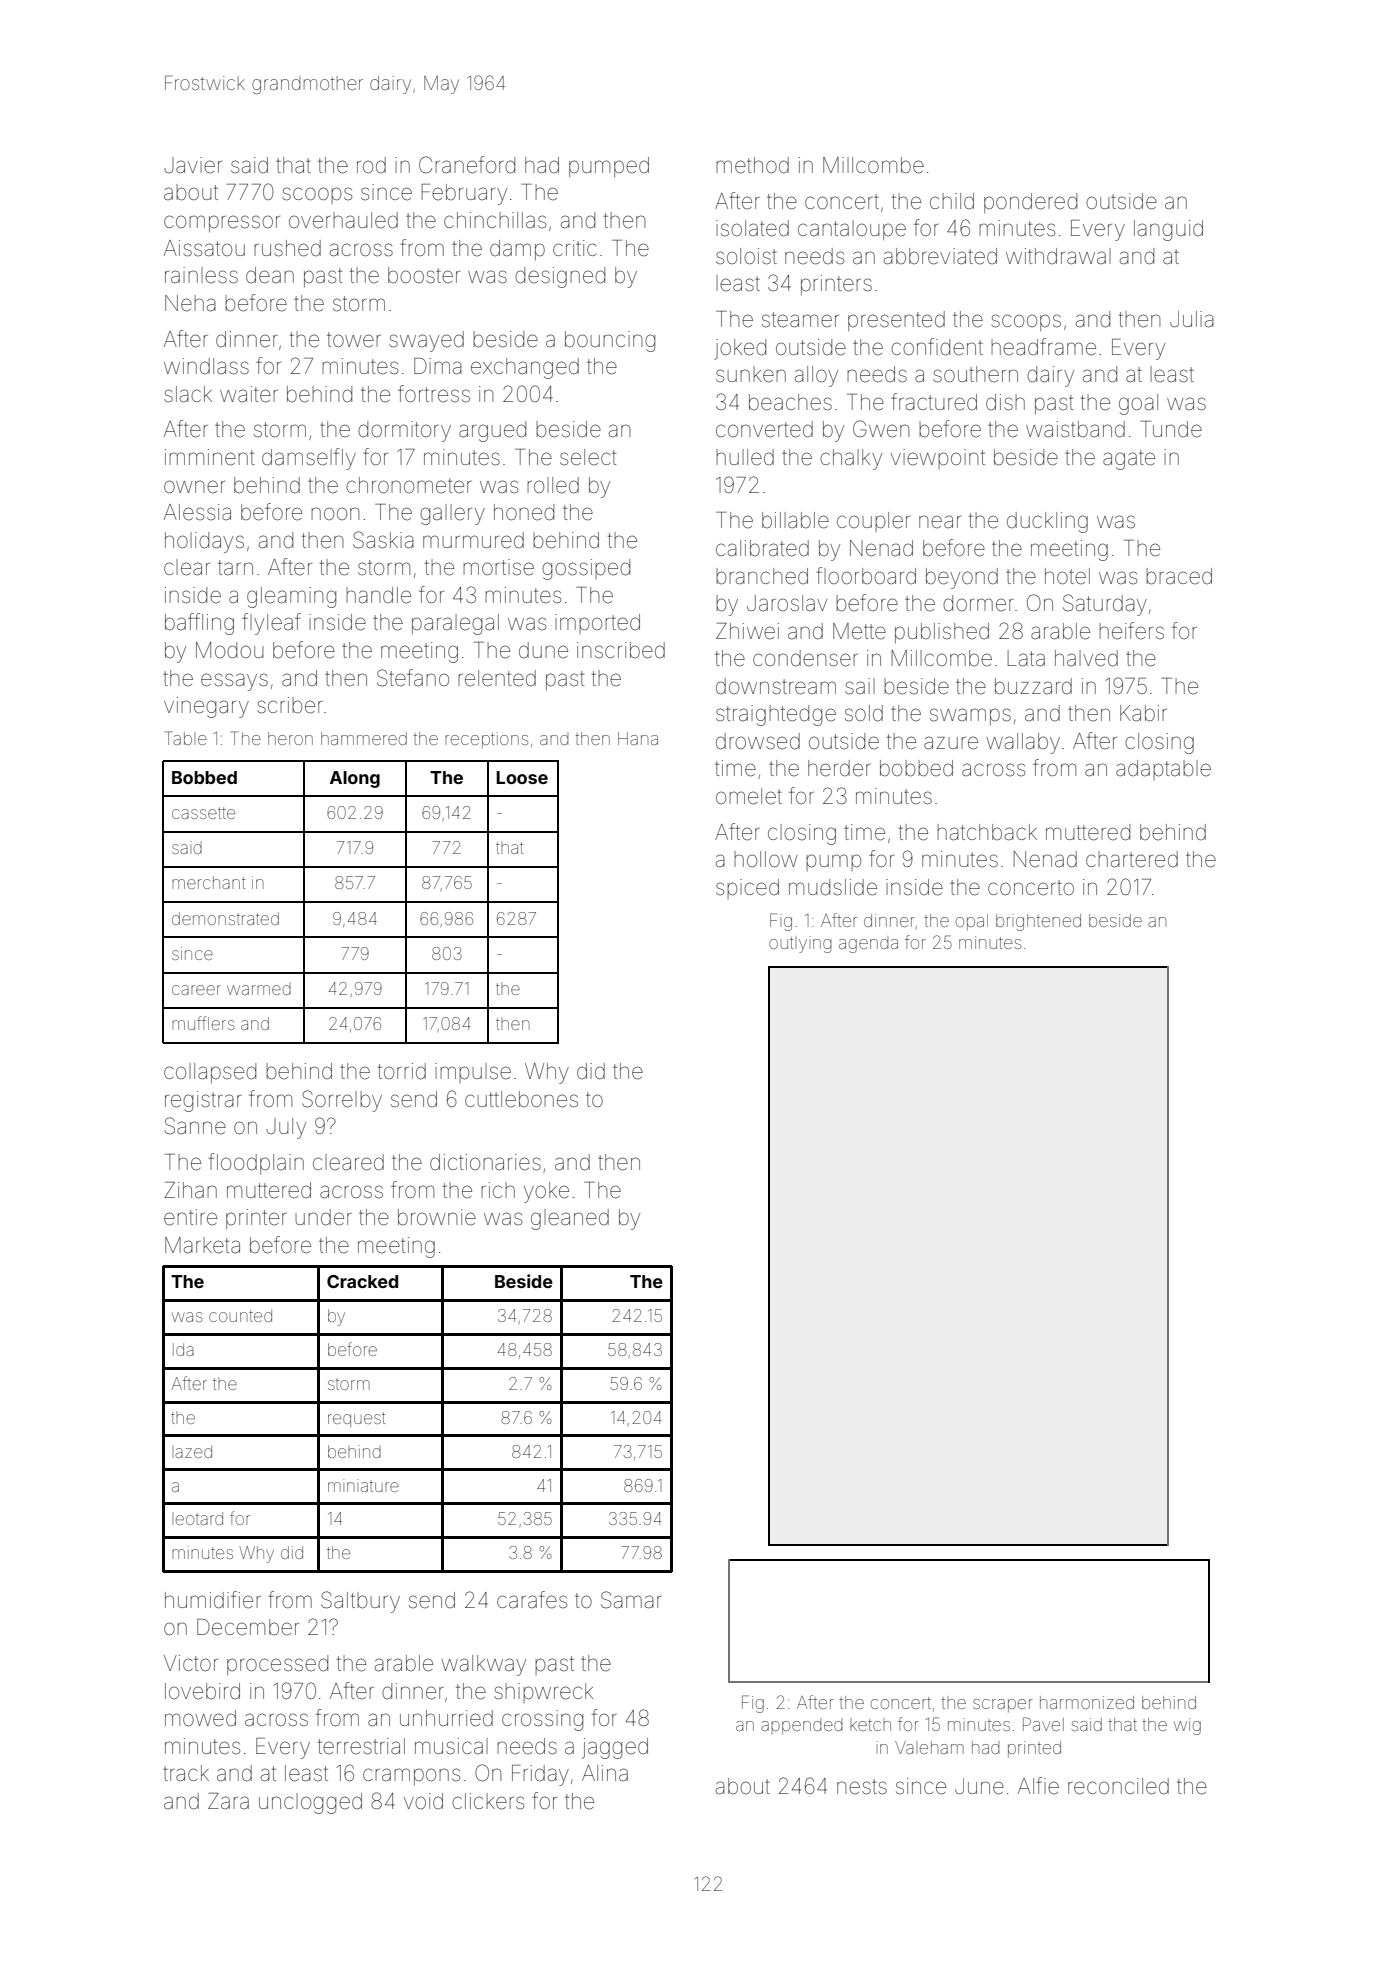 Image resolution: width=1386 pixels, height=1969 pixels. I want to click on June, so click(979, 1786).
